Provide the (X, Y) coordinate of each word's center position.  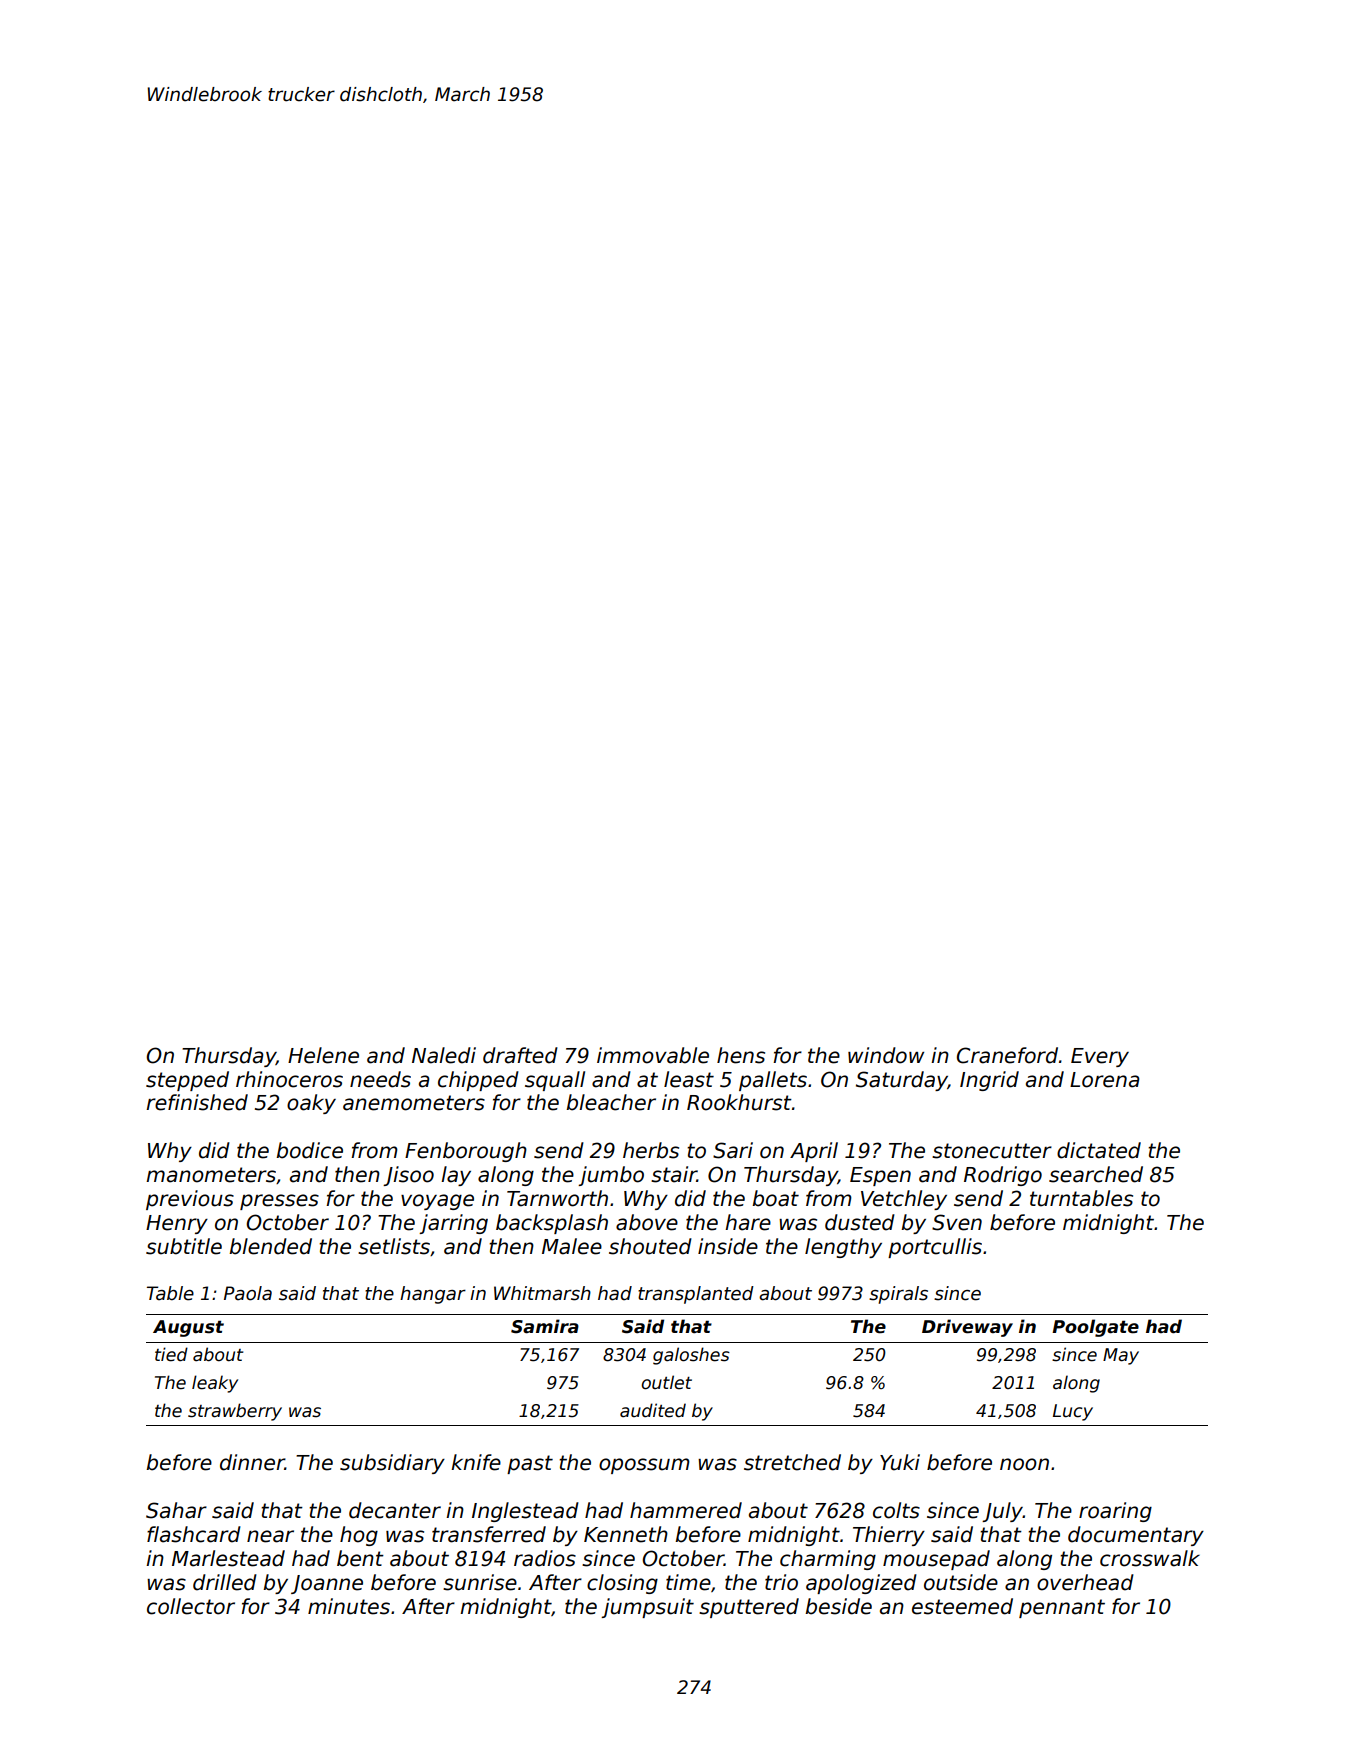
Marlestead (228, 1558)
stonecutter (992, 1151)
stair (674, 1174)
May (1121, 1356)
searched (1096, 1174)
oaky (311, 1104)
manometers (211, 1175)
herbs (651, 1150)
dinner (252, 1462)
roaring (1115, 1512)
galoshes (691, 1356)
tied (171, 1354)
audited (653, 1410)
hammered (686, 1510)
